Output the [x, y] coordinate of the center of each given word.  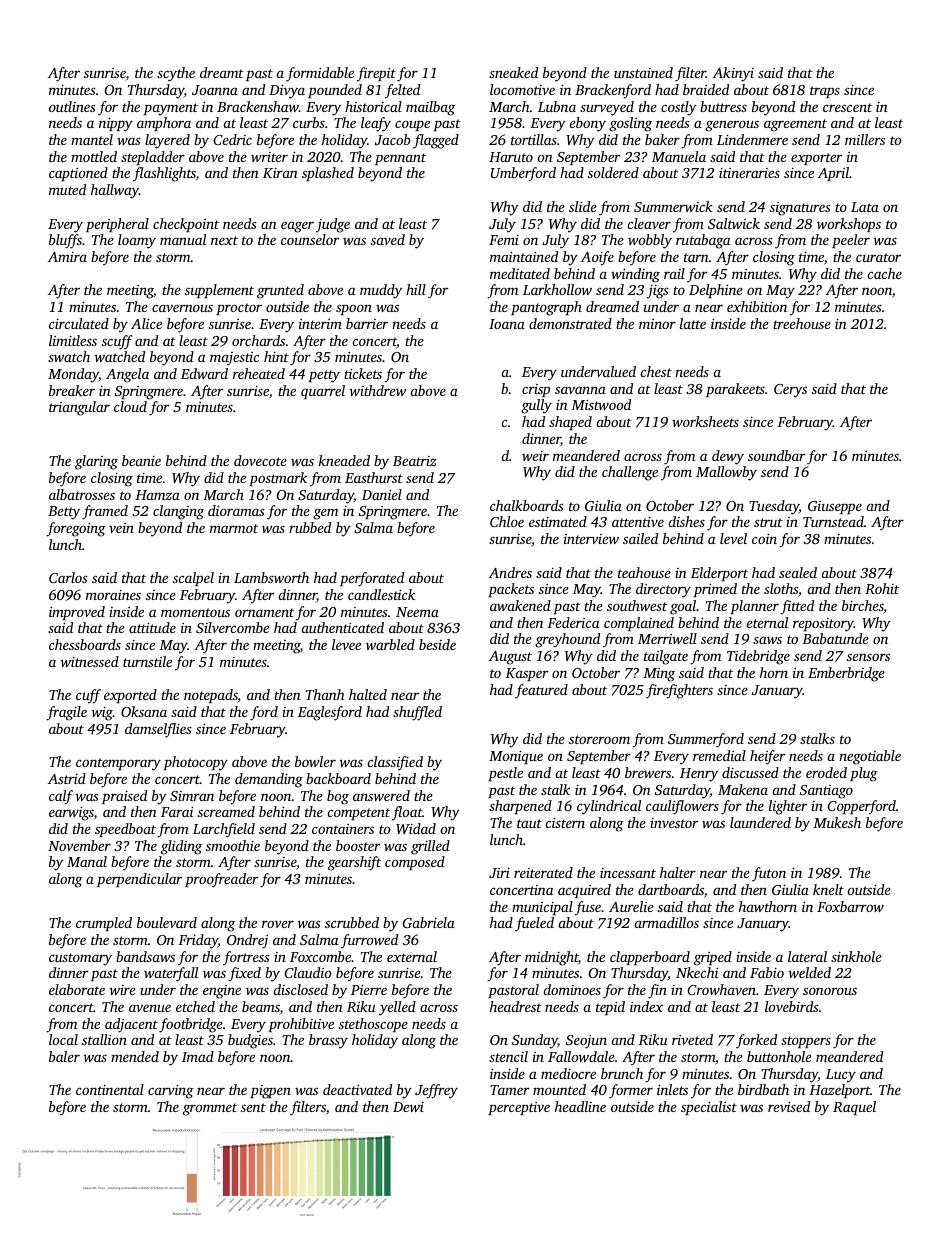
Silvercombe [232, 627]
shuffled [417, 713]
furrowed [369, 941]
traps [825, 92]
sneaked [513, 72]
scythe [176, 74]
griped [713, 958]
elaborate [77, 989]
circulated [79, 323]
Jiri [499, 873]
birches [863, 607]
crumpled [104, 924]
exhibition [757, 306]
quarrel [323, 392]
